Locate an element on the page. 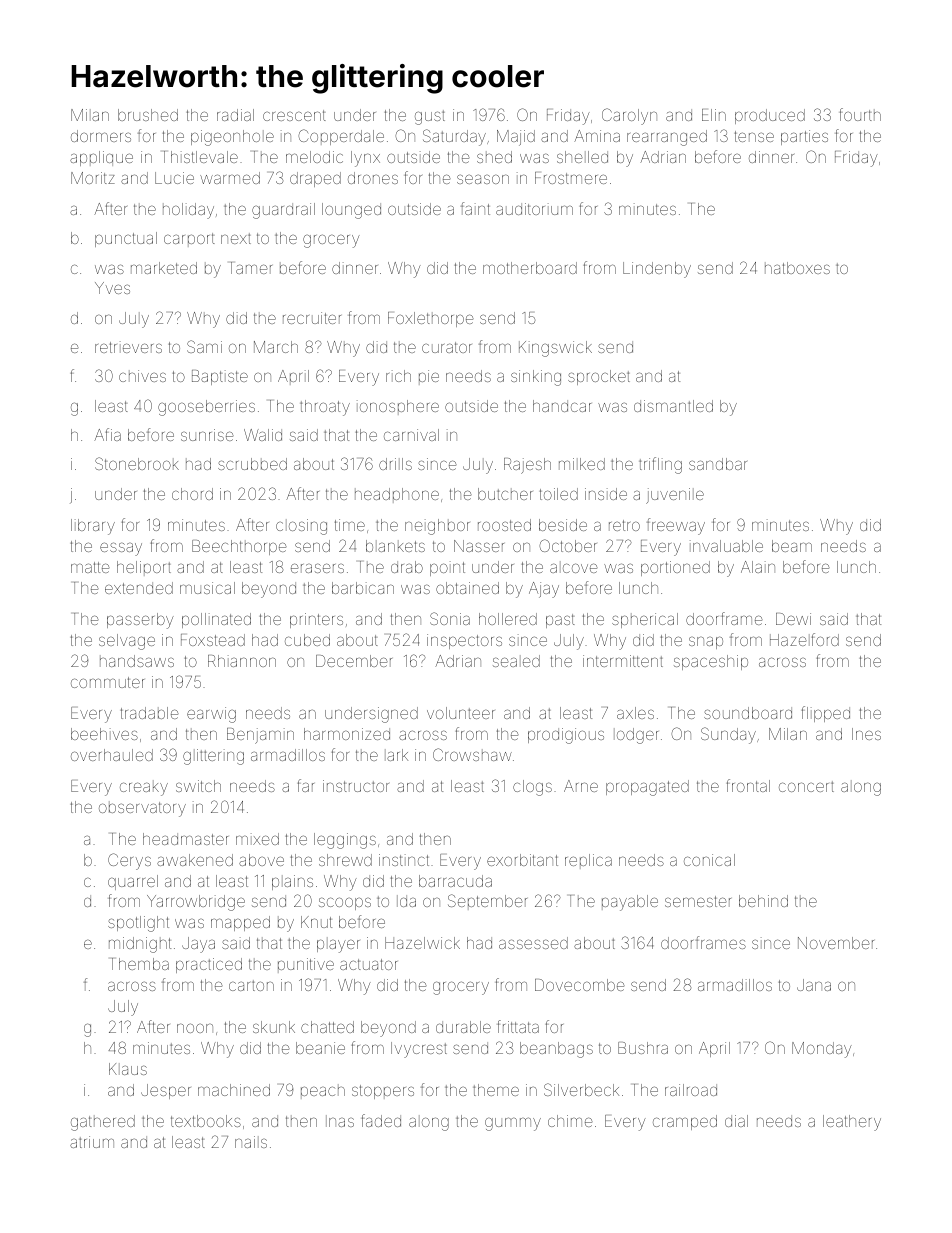 The width and height of the image is (952, 1233). barbican is located at coordinates (363, 588).
